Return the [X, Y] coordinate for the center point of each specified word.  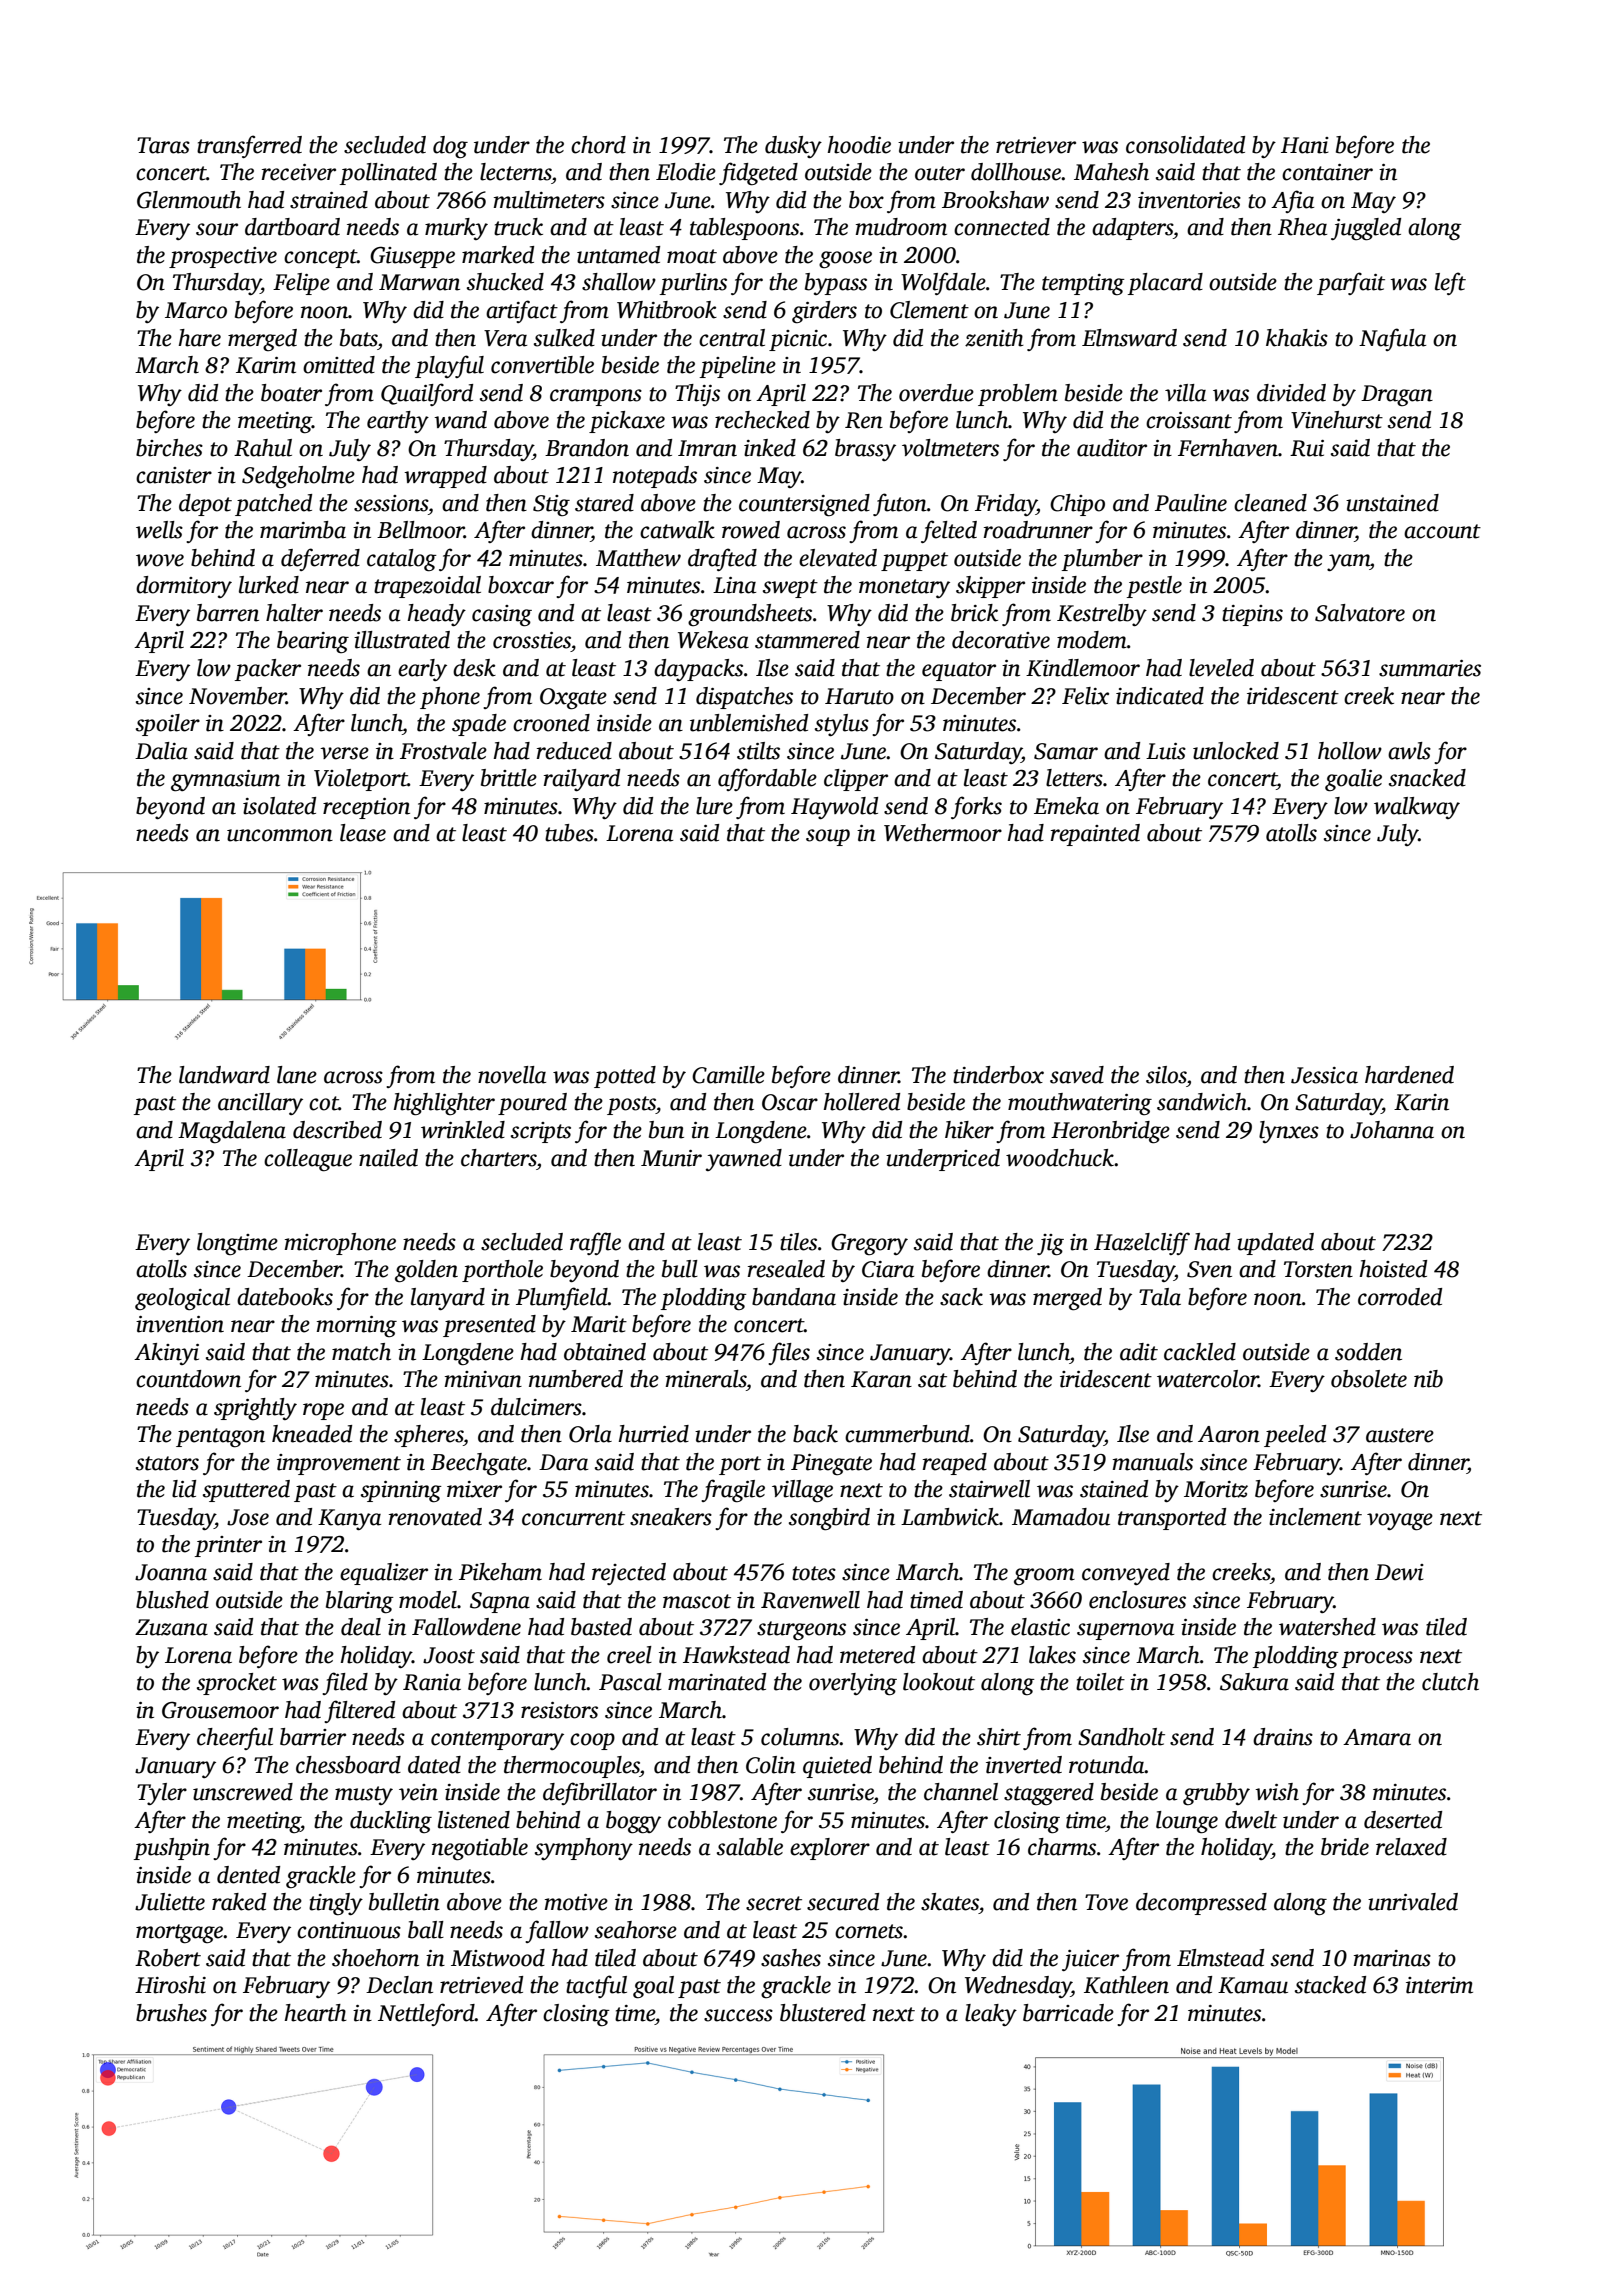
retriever [1036, 145]
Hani [1305, 145]
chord [598, 145]
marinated [717, 1682]
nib [1428, 1379]
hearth [316, 2013]
